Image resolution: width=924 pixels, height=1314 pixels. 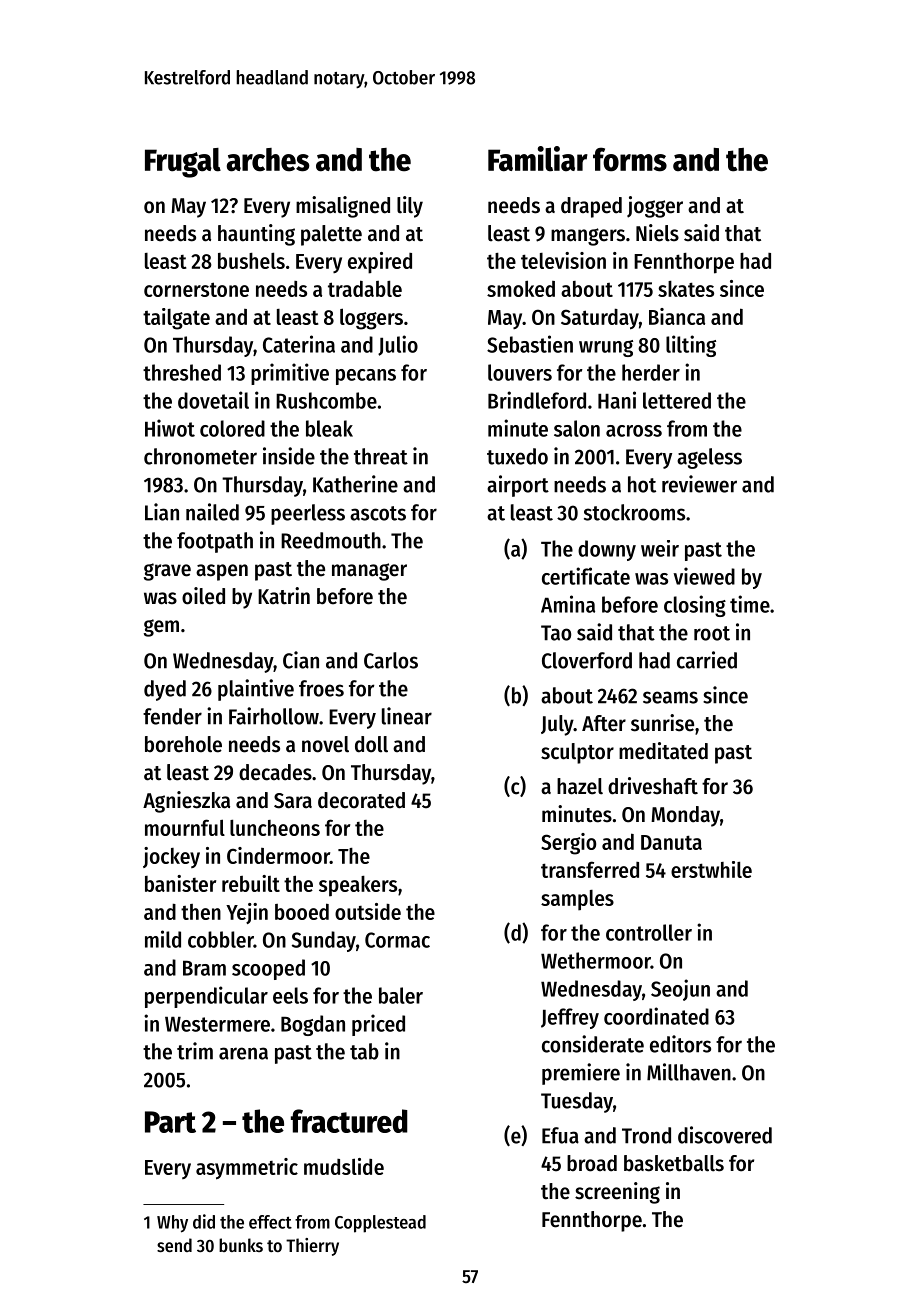 I want to click on smoked, so click(x=521, y=288).
